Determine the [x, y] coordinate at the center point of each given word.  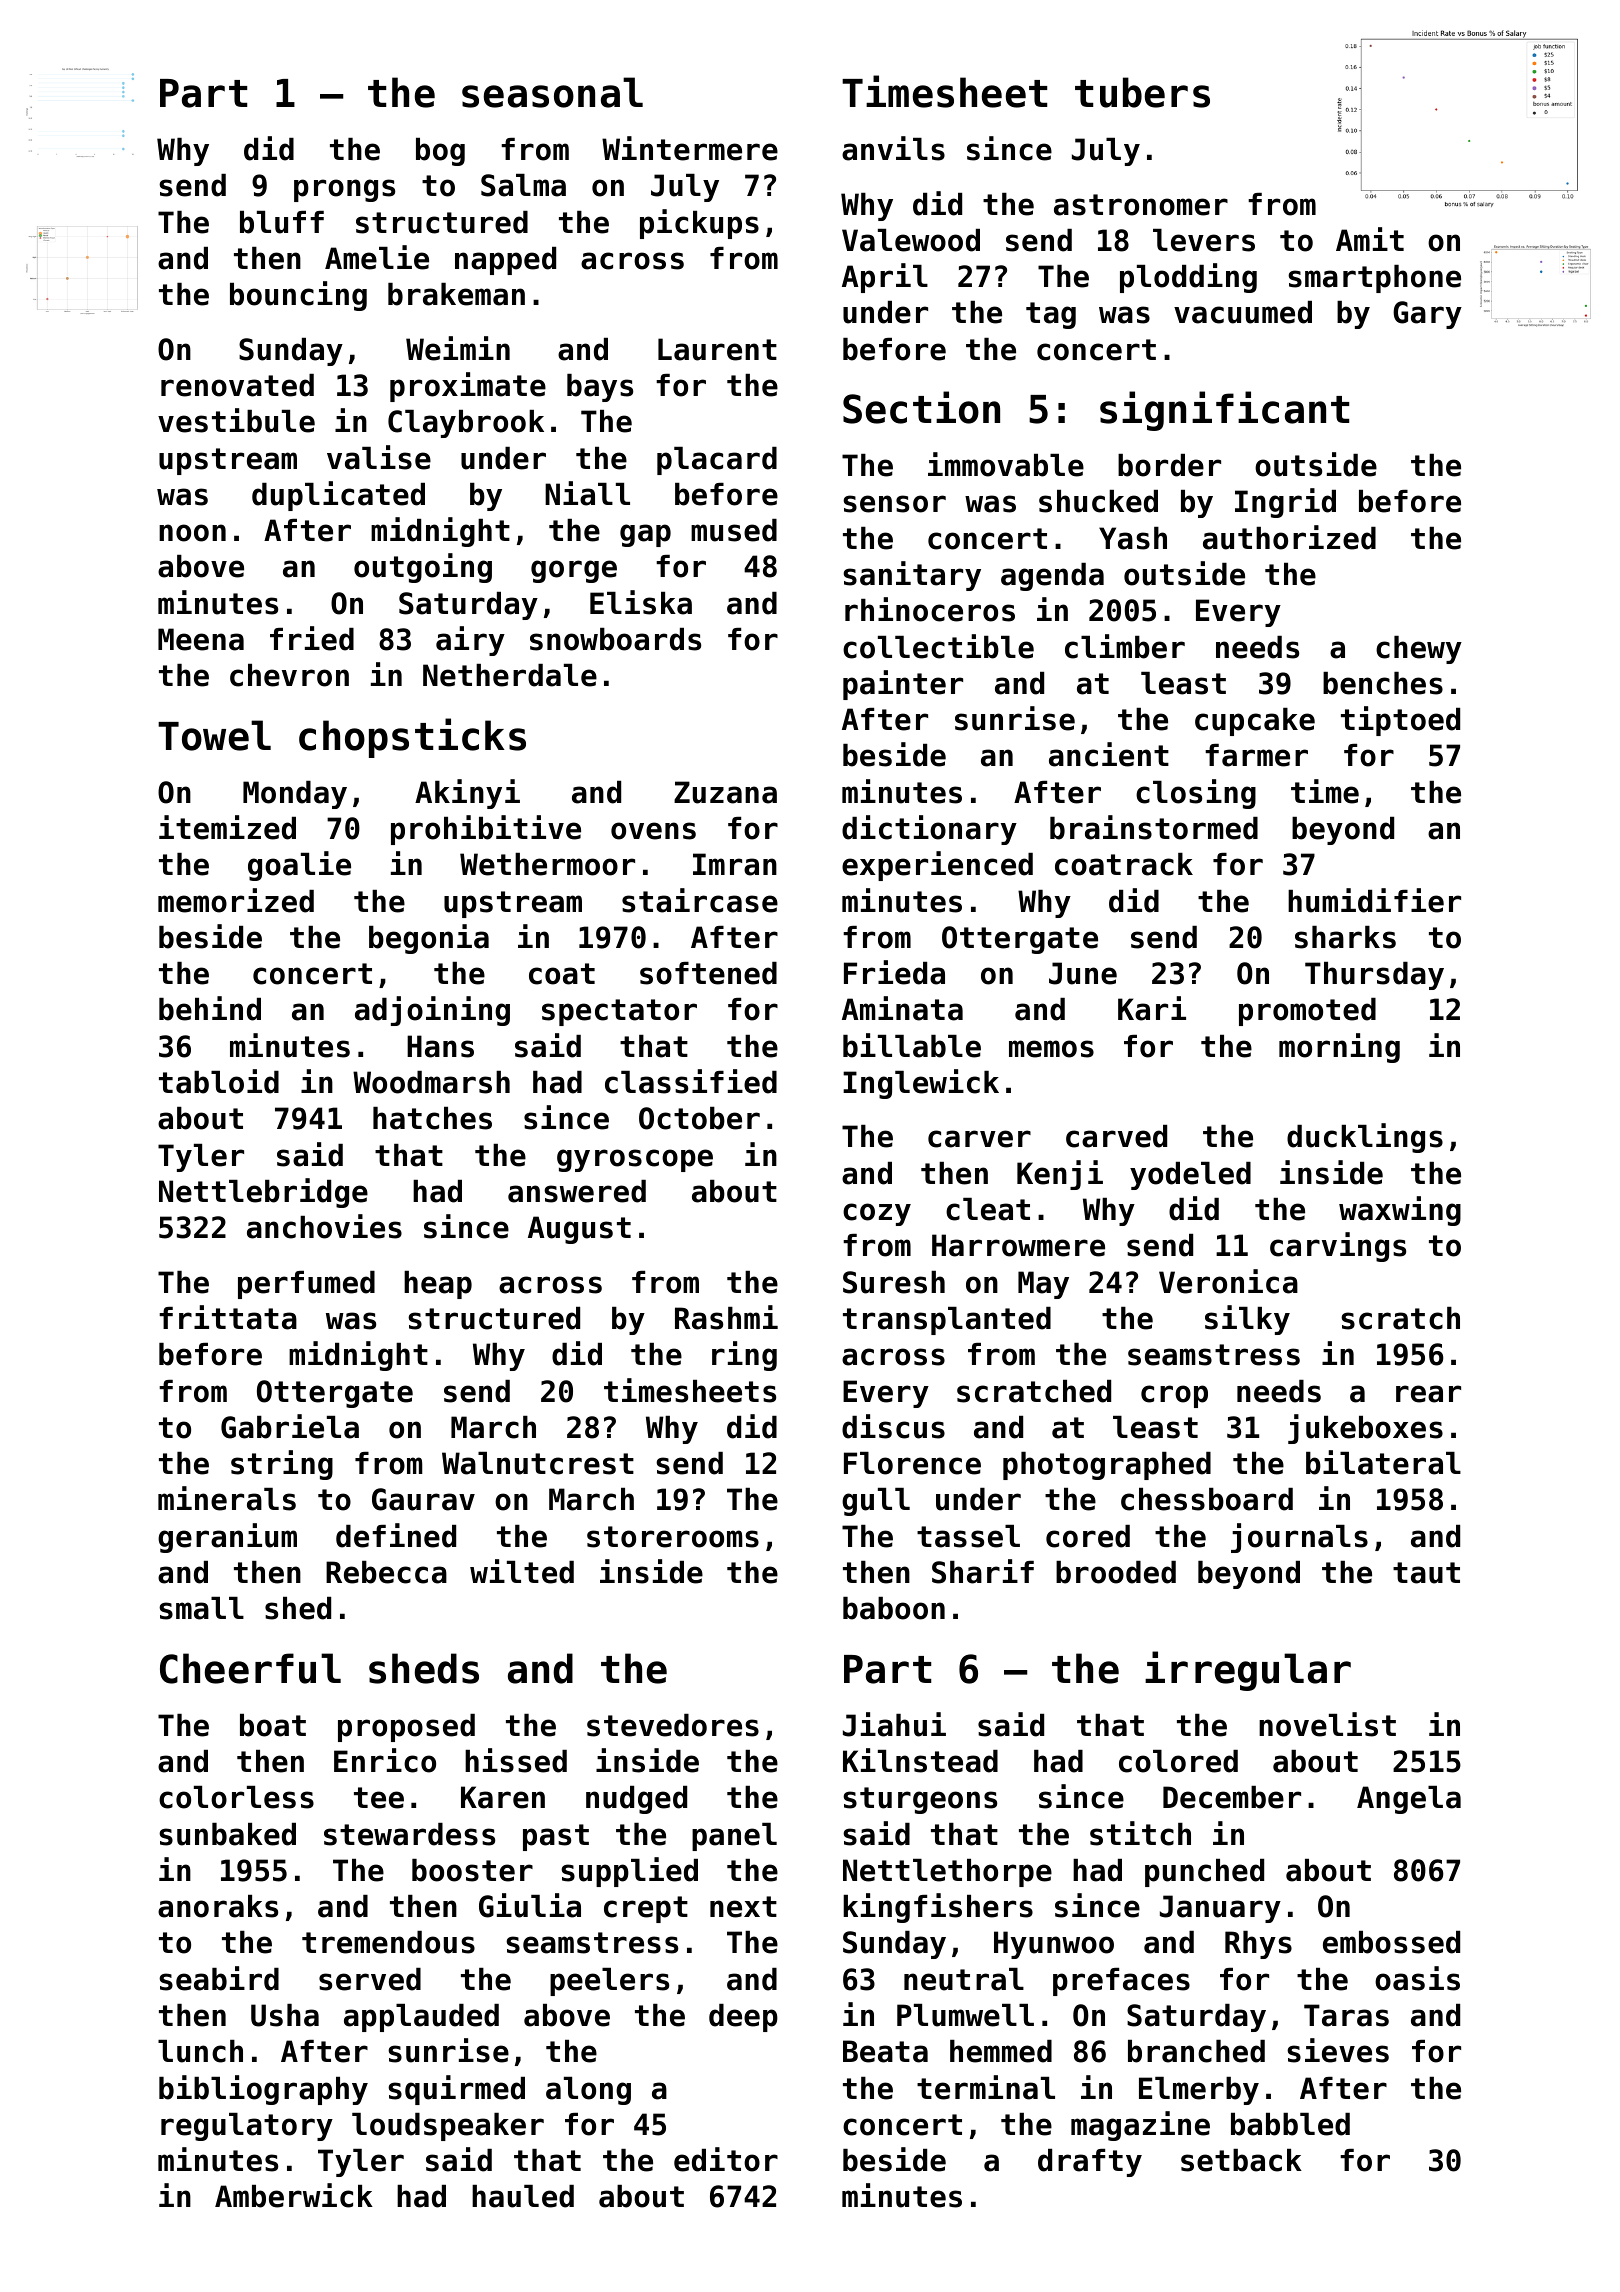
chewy [1419, 650]
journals [1299, 1538]
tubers [1142, 92]
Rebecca [386, 1572]
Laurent [717, 349]
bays [600, 388]
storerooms [673, 1537]
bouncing [298, 296]
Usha [285, 2015]
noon [192, 533]
